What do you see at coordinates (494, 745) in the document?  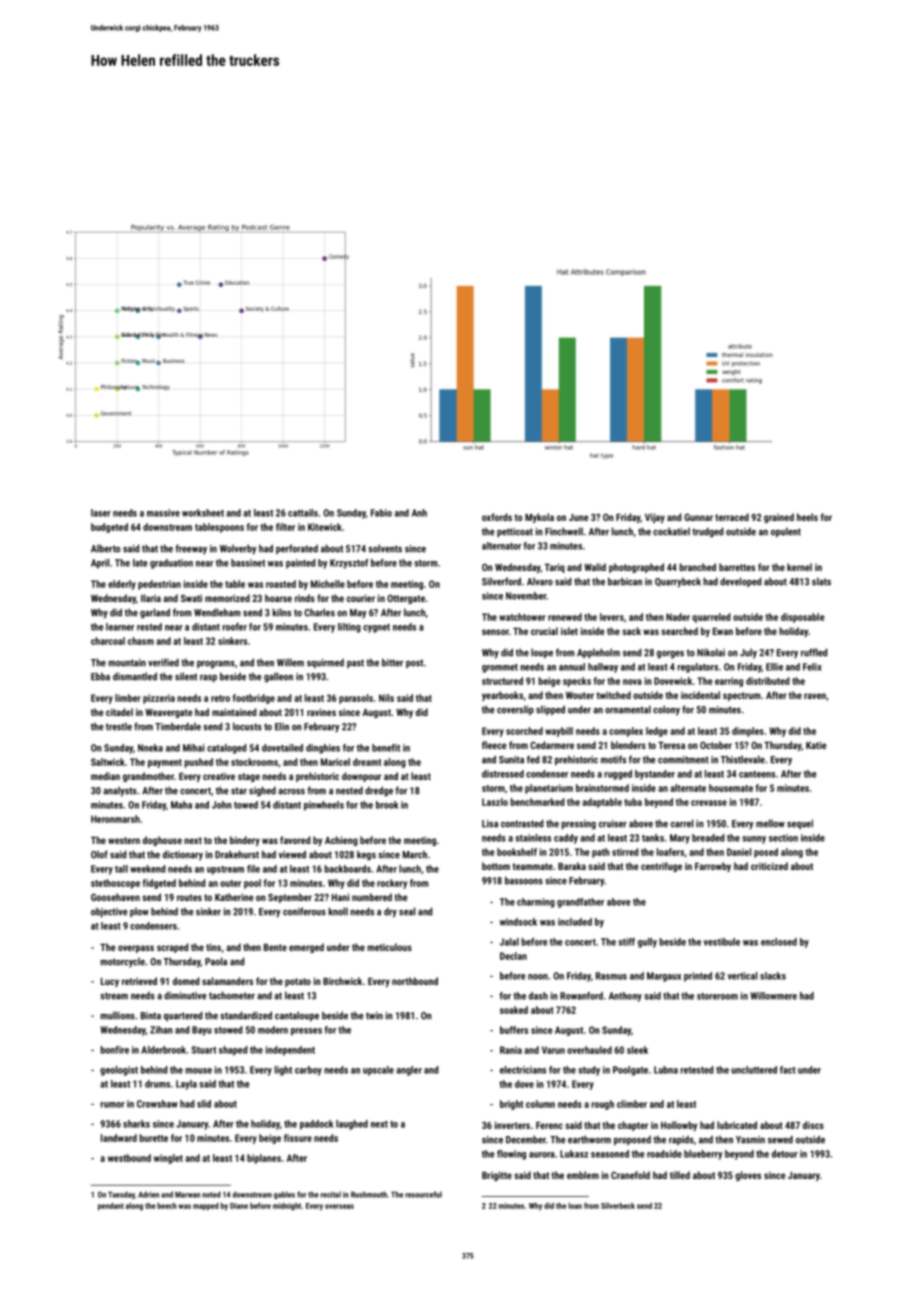 I see `fleece` at bounding box center [494, 745].
